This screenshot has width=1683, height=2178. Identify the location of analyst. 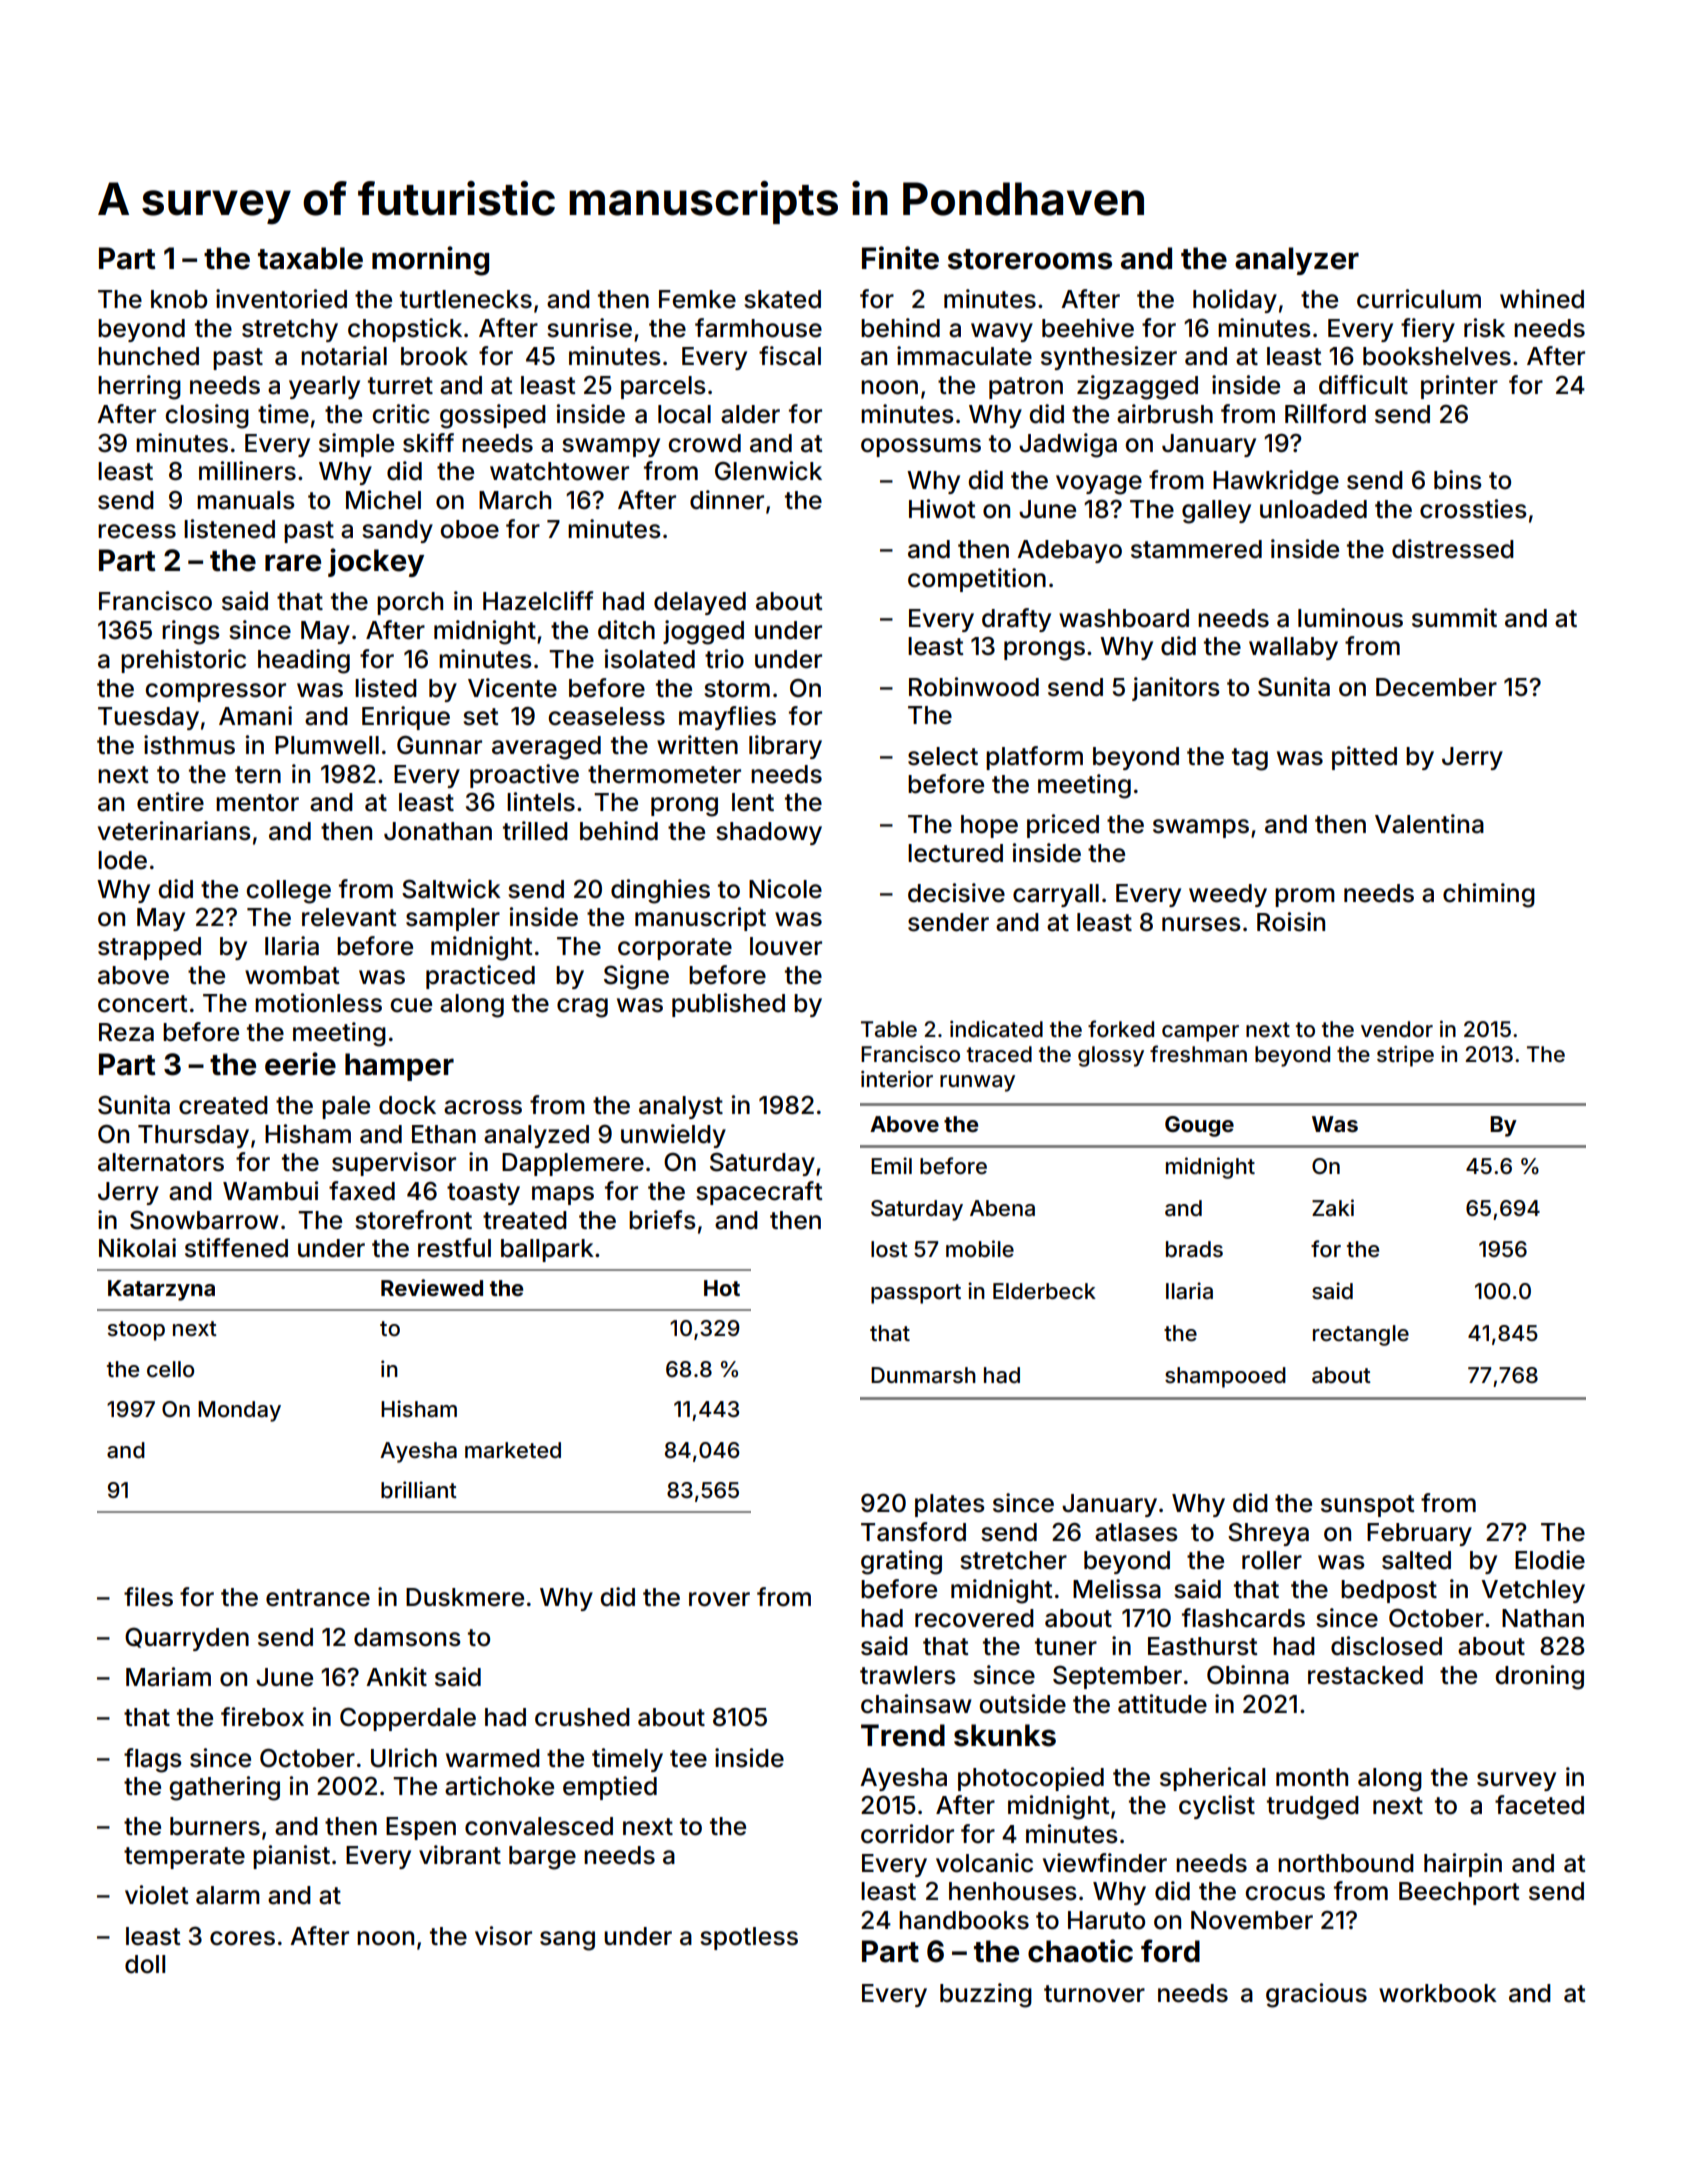
(681, 1107).
